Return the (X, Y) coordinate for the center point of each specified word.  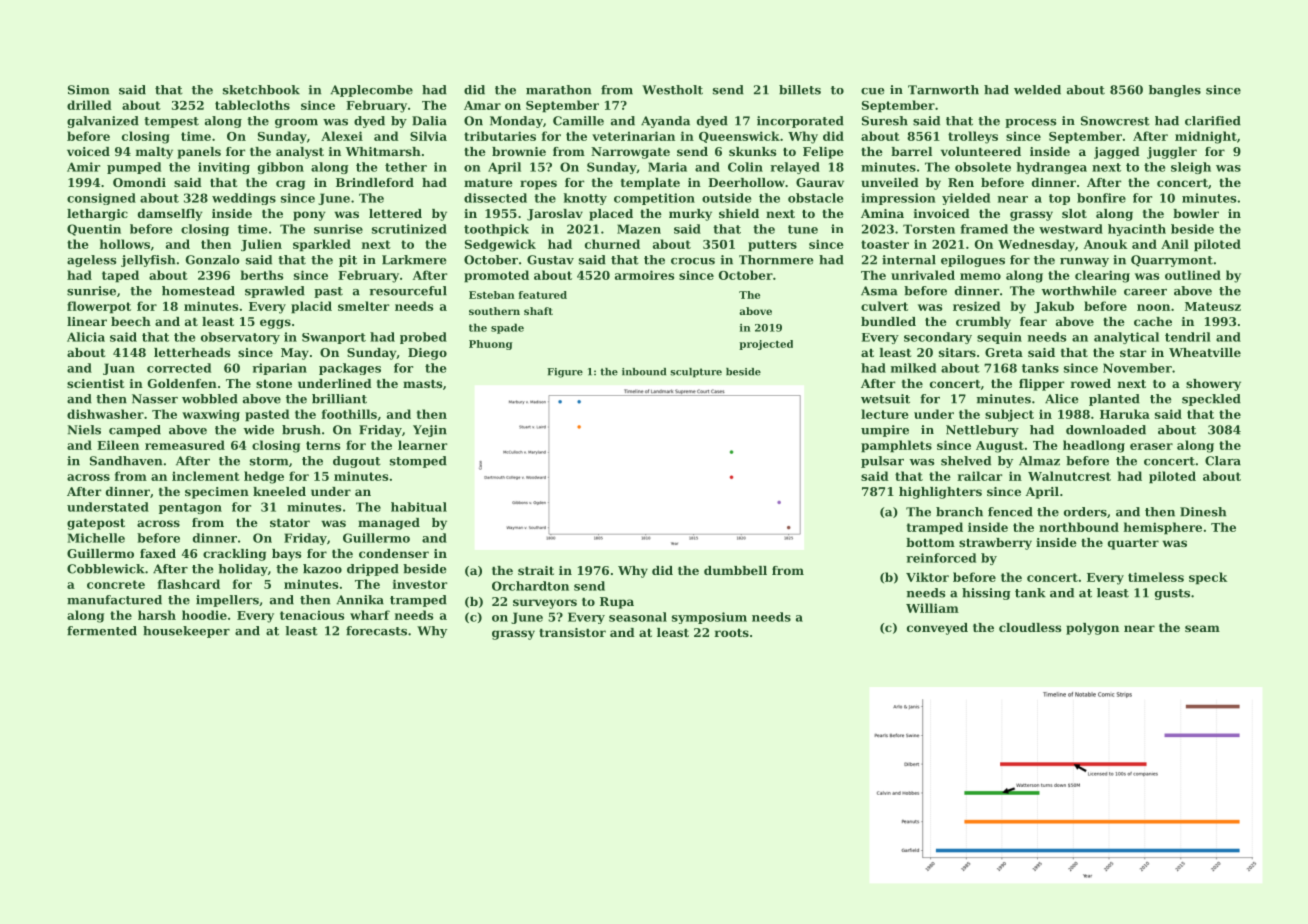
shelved (966, 461)
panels (199, 153)
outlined (1193, 275)
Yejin (430, 431)
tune (803, 229)
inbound (644, 372)
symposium (709, 618)
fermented (102, 631)
